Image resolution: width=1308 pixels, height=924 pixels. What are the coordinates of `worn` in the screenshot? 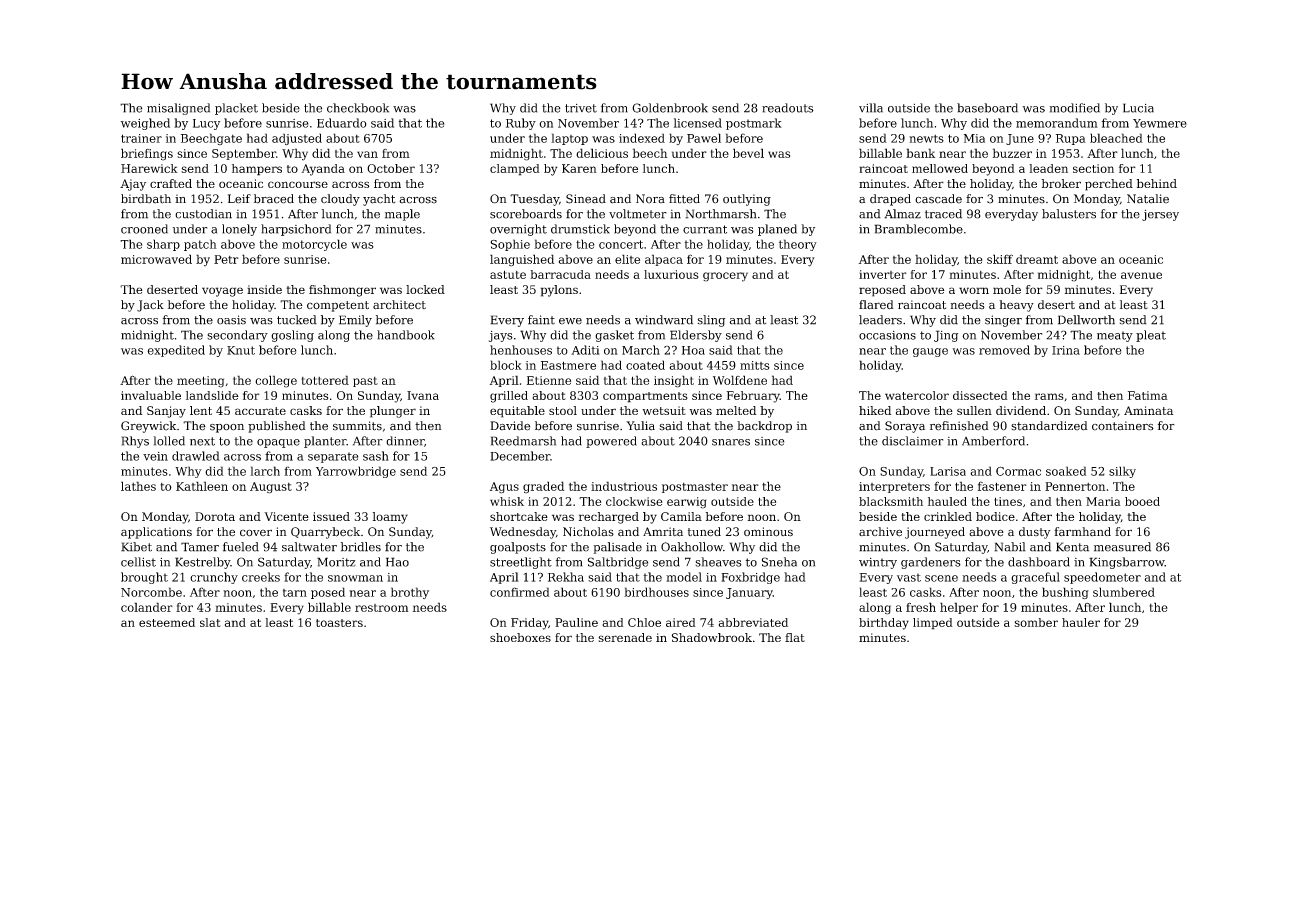 It's located at (974, 290).
